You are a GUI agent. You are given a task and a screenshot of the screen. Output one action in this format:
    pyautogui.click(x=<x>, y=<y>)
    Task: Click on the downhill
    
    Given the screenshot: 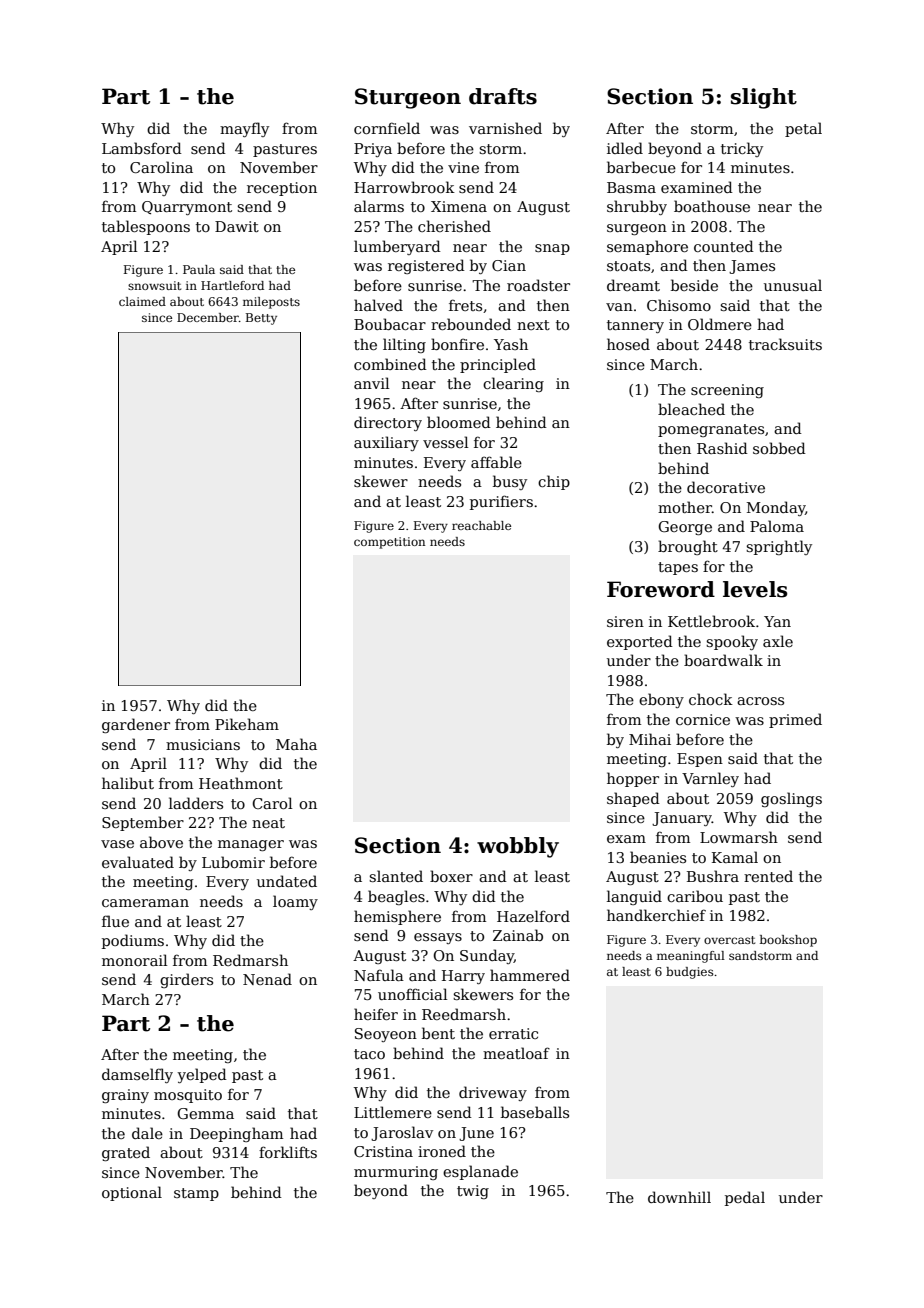 What is the action you would take?
    pyautogui.click(x=679, y=1197)
